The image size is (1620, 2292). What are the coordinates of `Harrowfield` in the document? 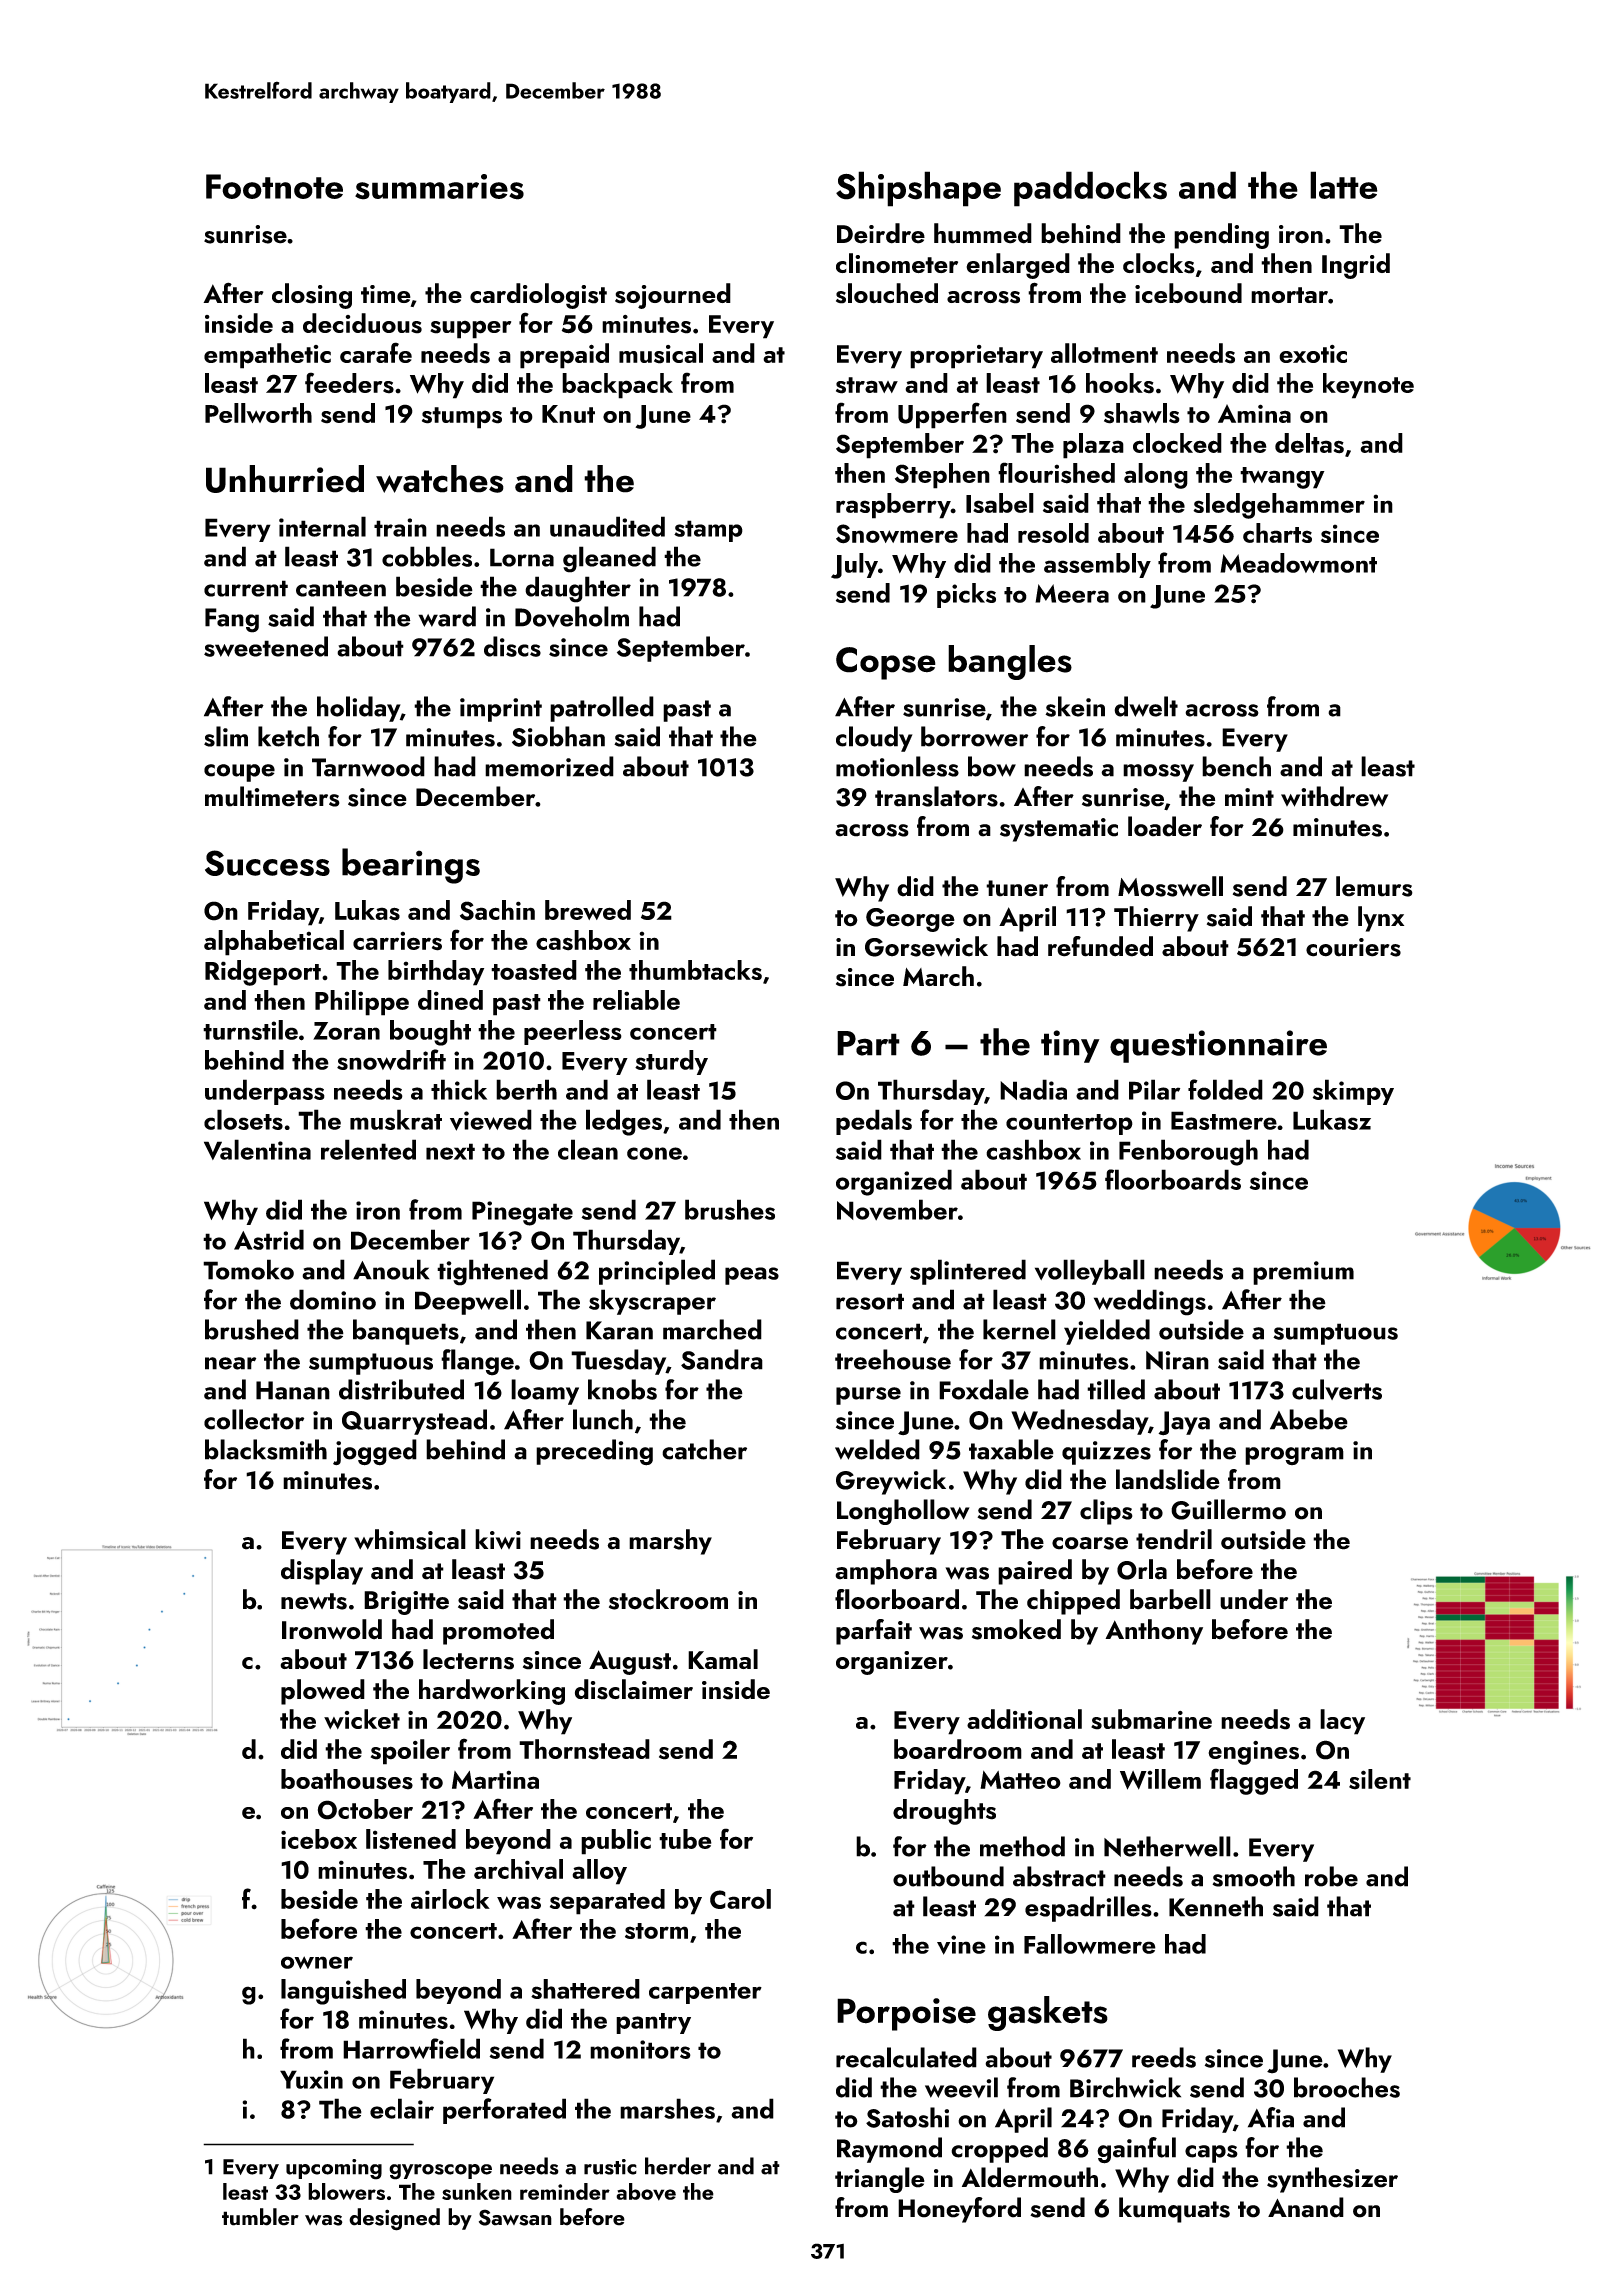 It's located at (411, 2048).
